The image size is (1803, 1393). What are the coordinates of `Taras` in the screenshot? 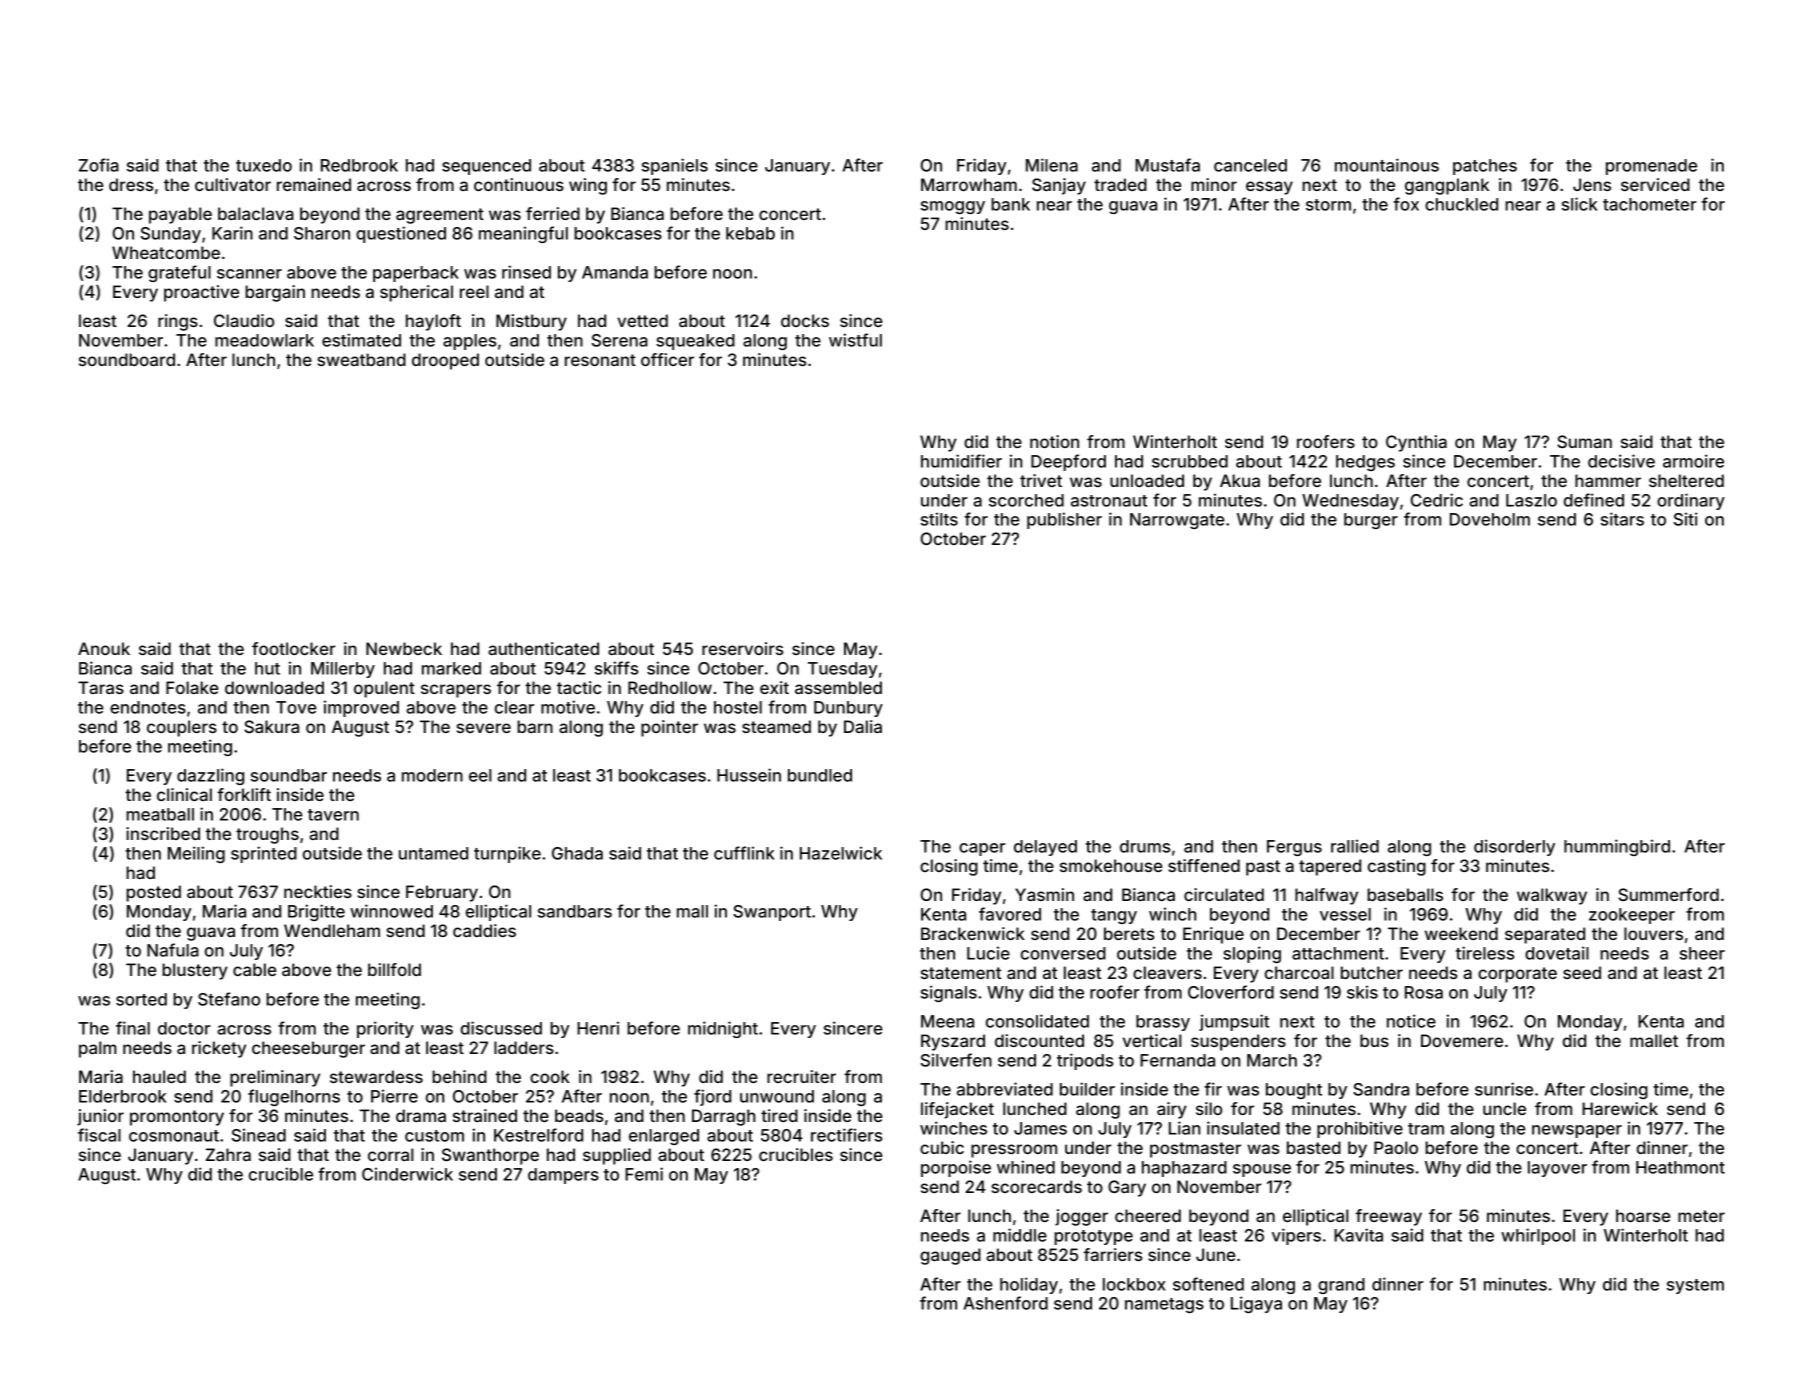 It's located at (101, 687).
